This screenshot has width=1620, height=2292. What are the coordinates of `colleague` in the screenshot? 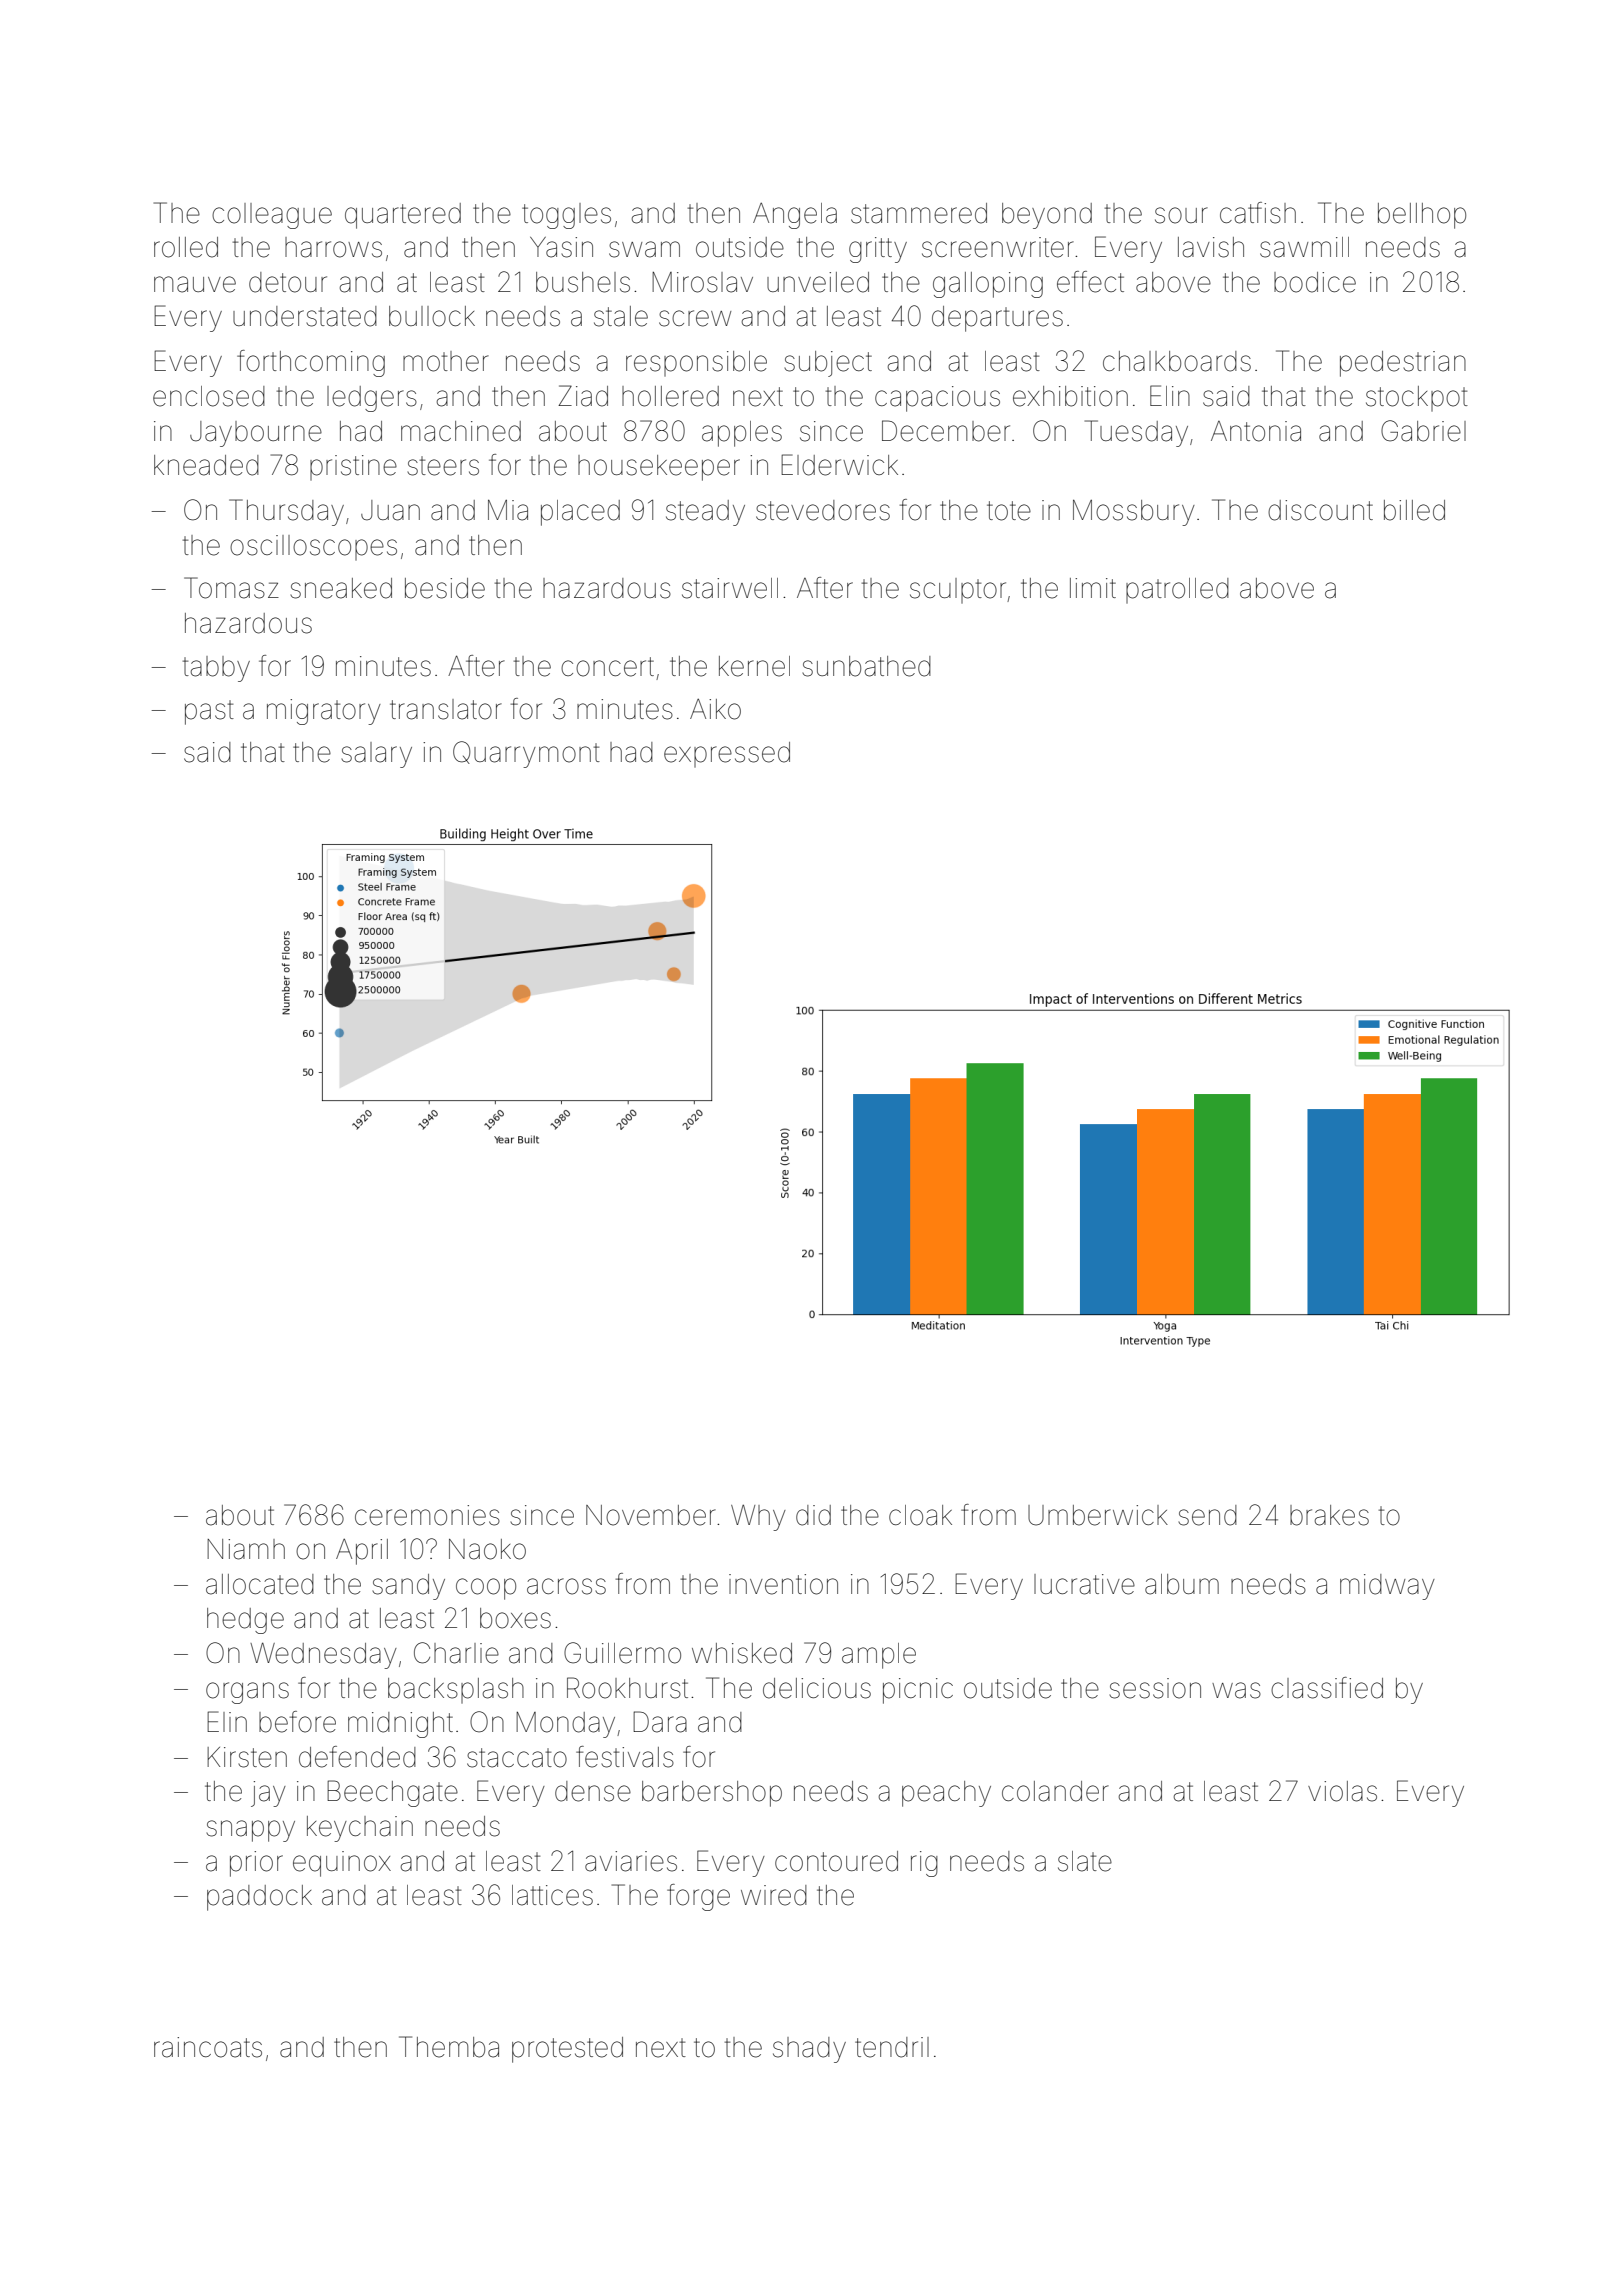 It's located at (272, 216).
